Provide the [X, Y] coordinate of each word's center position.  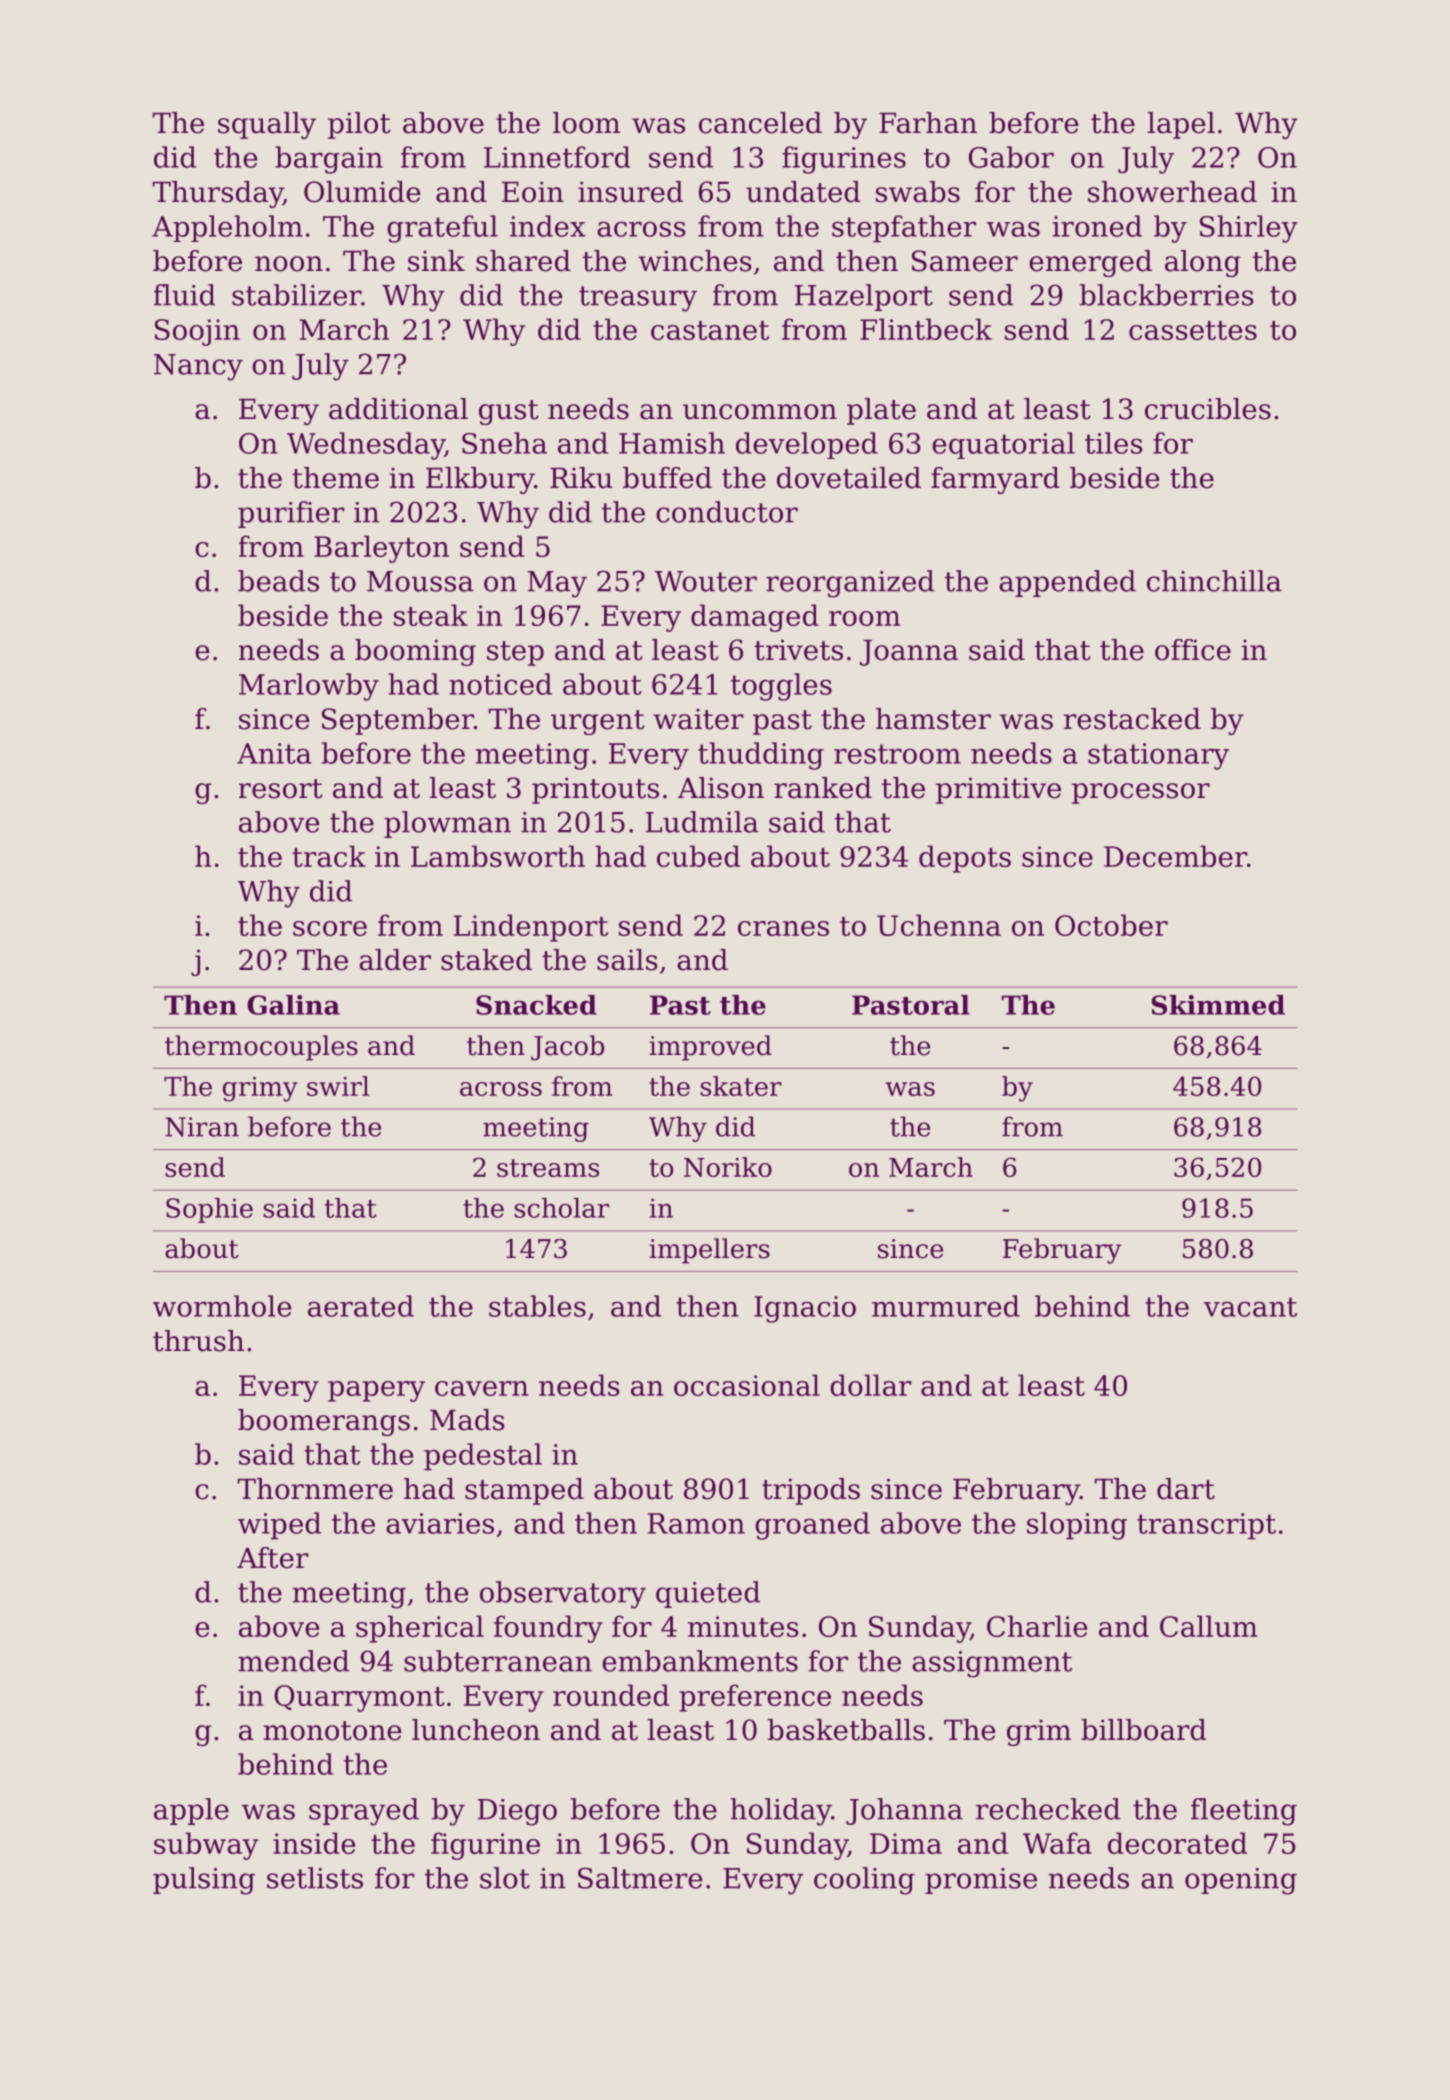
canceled [760, 123]
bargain [329, 160]
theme [335, 478]
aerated [361, 1306]
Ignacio [805, 1309]
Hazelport [864, 297]
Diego [517, 1812]
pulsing [204, 1881]
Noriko [728, 1167]
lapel [1181, 125]
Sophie [209, 1210]
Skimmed [1218, 1005]
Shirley [1249, 229]
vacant [1250, 1307]
